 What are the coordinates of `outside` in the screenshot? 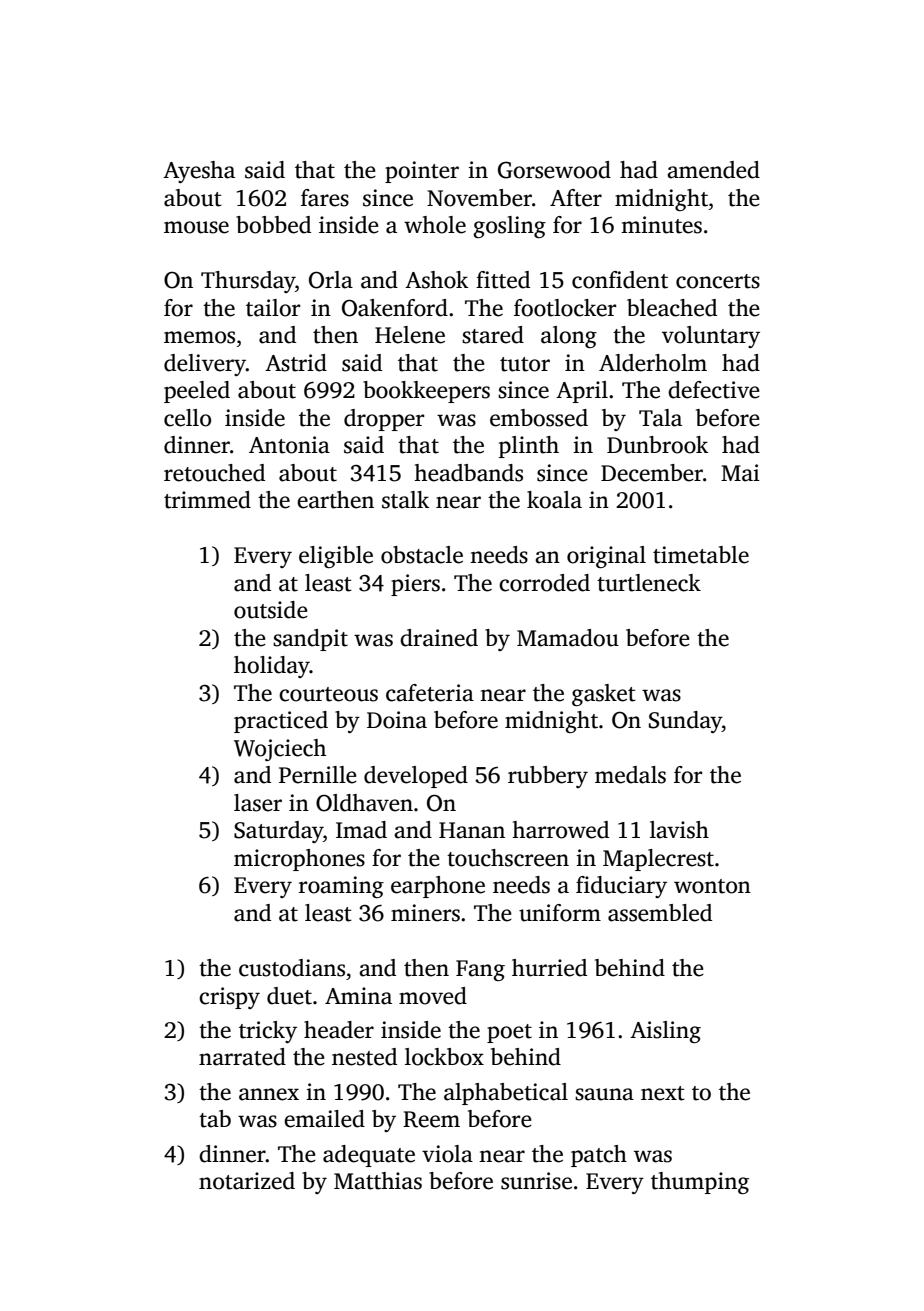 It's located at (271, 610).
